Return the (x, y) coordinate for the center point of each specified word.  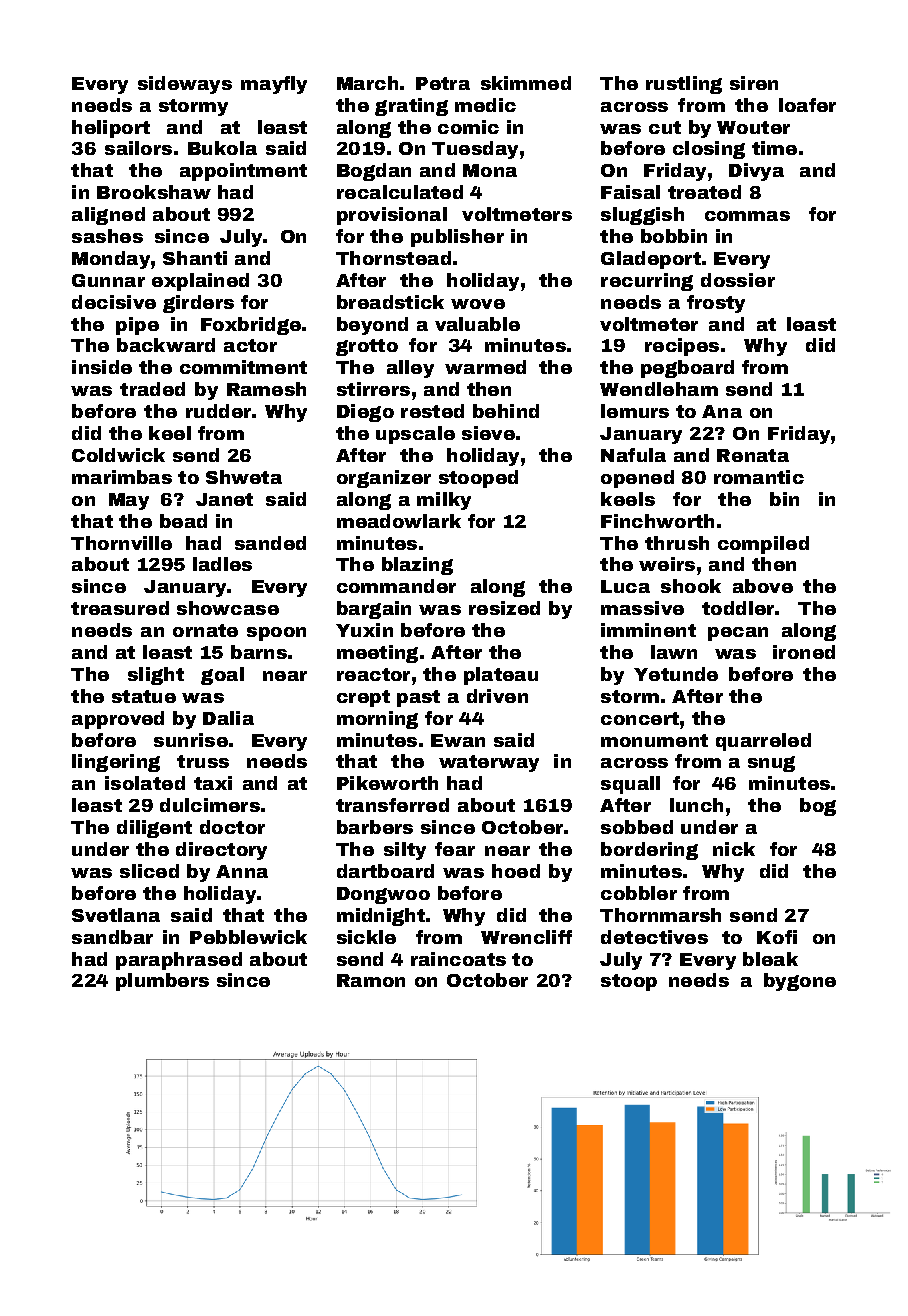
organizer (384, 479)
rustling (684, 85)
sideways (185, 85)
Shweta (244, 477)
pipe (137, 326)
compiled (763, 545)
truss (203, 761)
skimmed (526, 83)
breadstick (390, 302)
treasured (120, 608)
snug (771, 764)
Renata (753, 455)
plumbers (162, 982)
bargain (374, 610)
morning (377, 720)
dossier (738, 280)
